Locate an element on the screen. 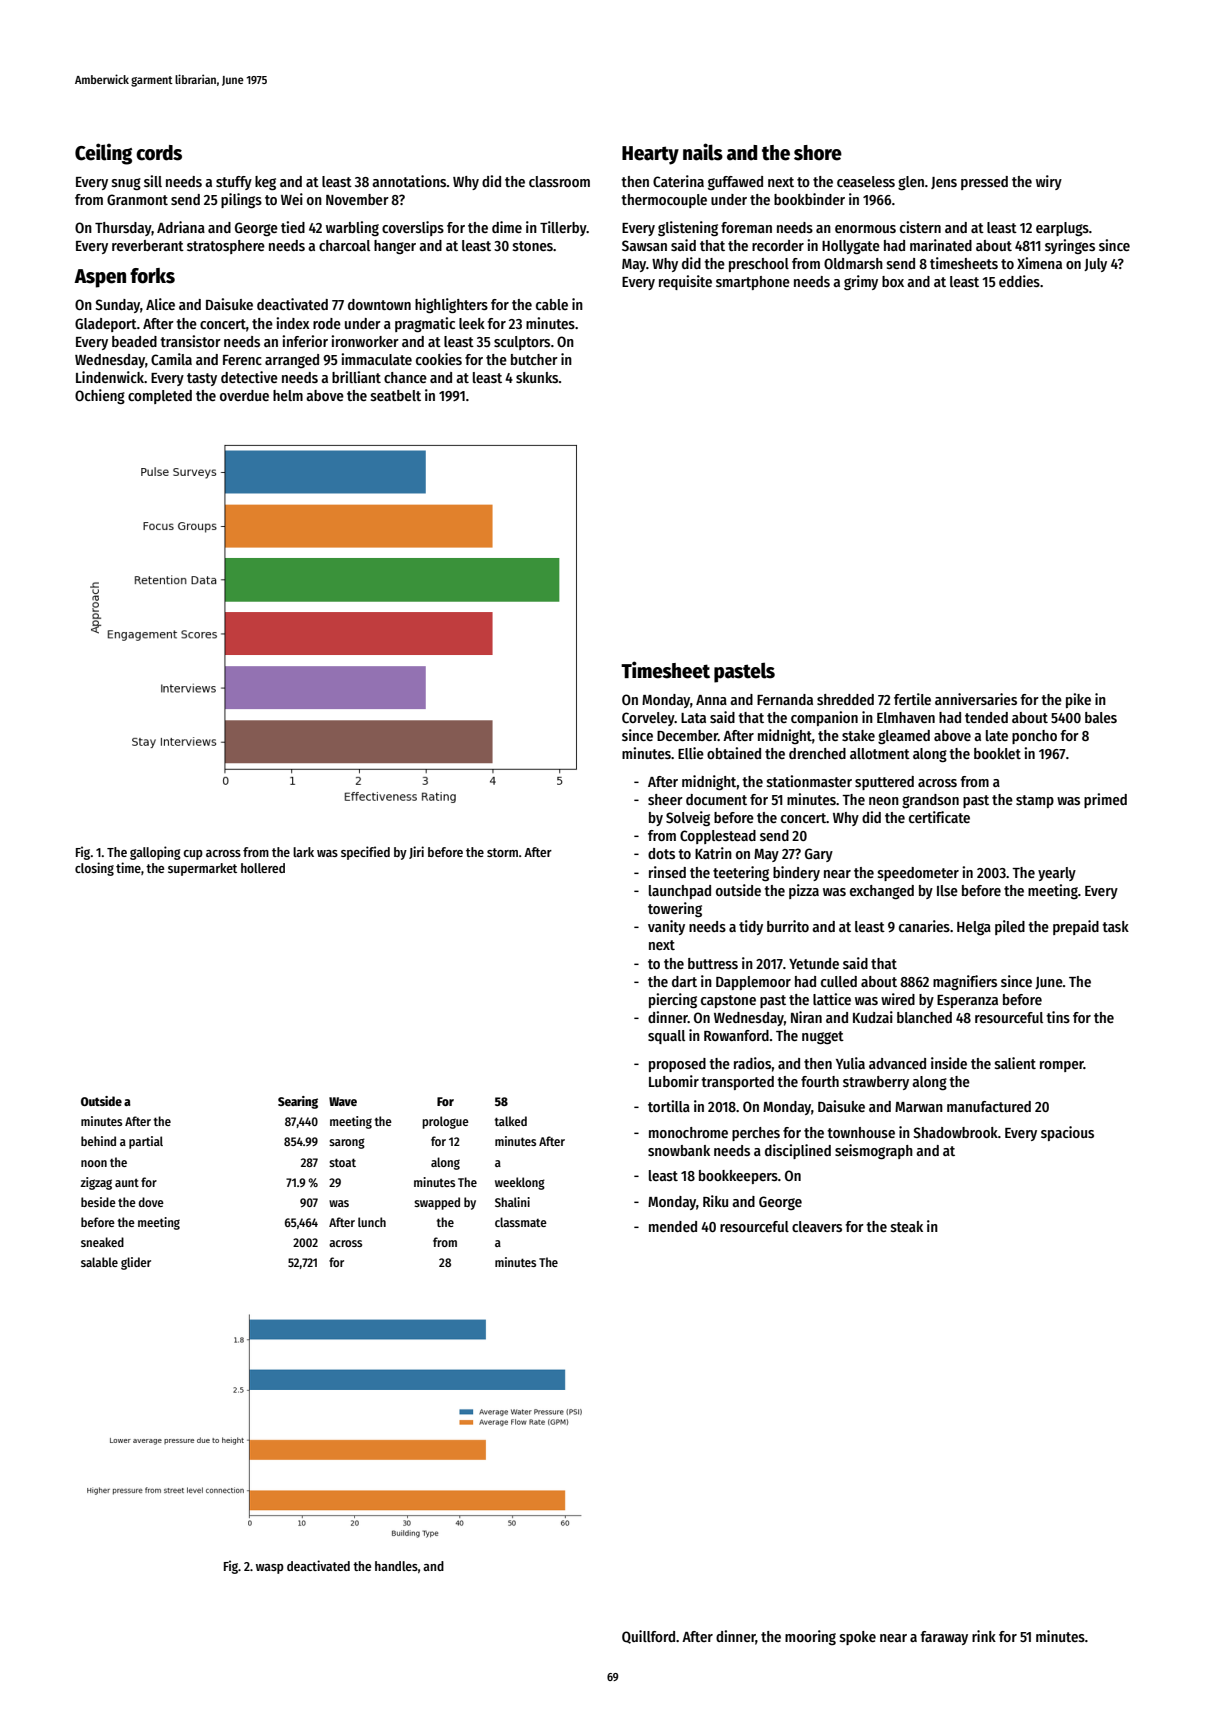  wasp is located at coordinates (270, 1569).
